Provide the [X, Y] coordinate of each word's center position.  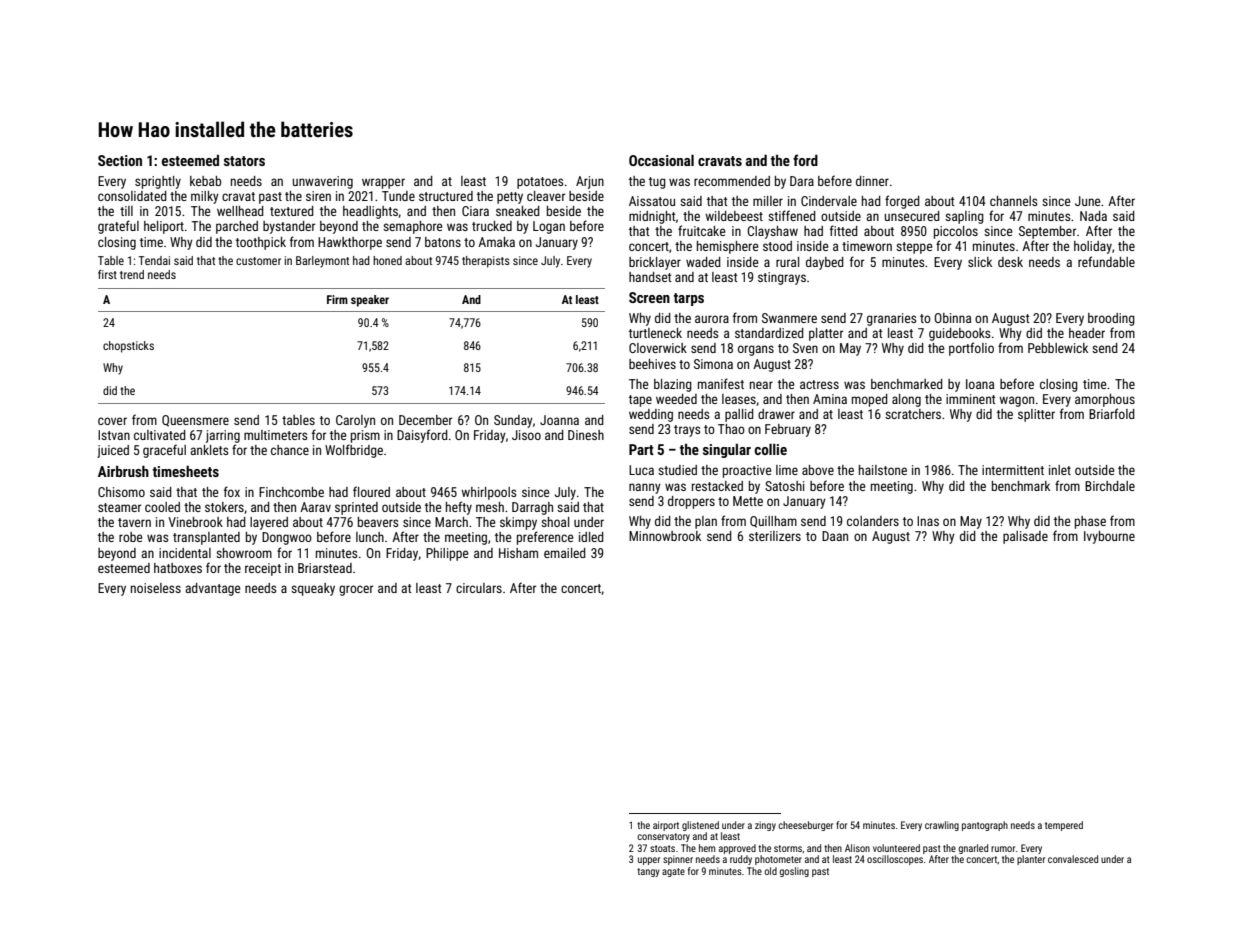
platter [826, 334]
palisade [1025, 537]
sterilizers [775, 536]
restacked [717, 486]
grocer [356, 590]
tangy [648, 872]
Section [120, 160]
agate [673, 872]
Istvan [114, 435]
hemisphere [727, 247]
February [788, 430]
